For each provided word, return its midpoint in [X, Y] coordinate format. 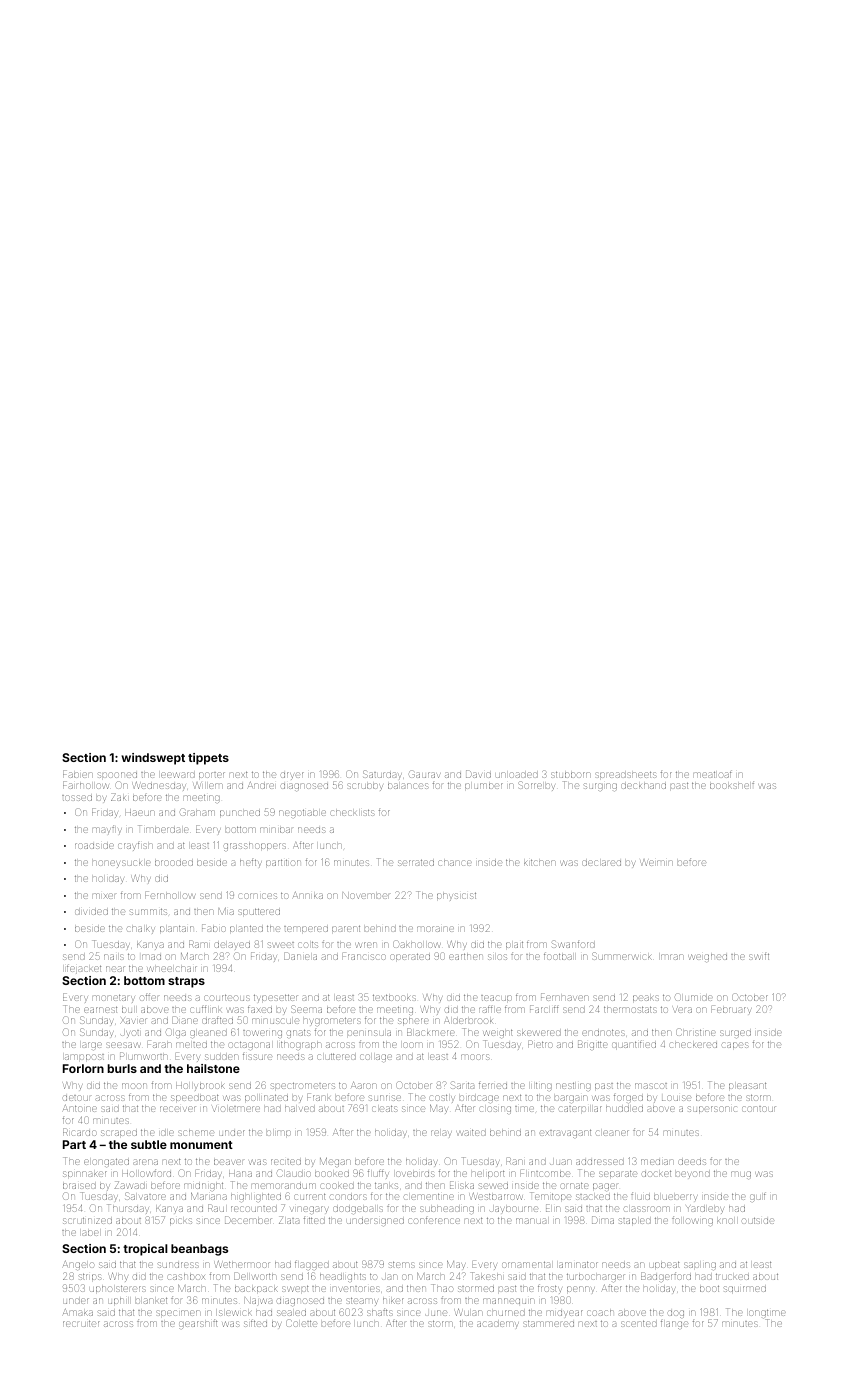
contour [759, 1109]
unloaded [517, 775]
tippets [208, 759]
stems [402, 1264]
